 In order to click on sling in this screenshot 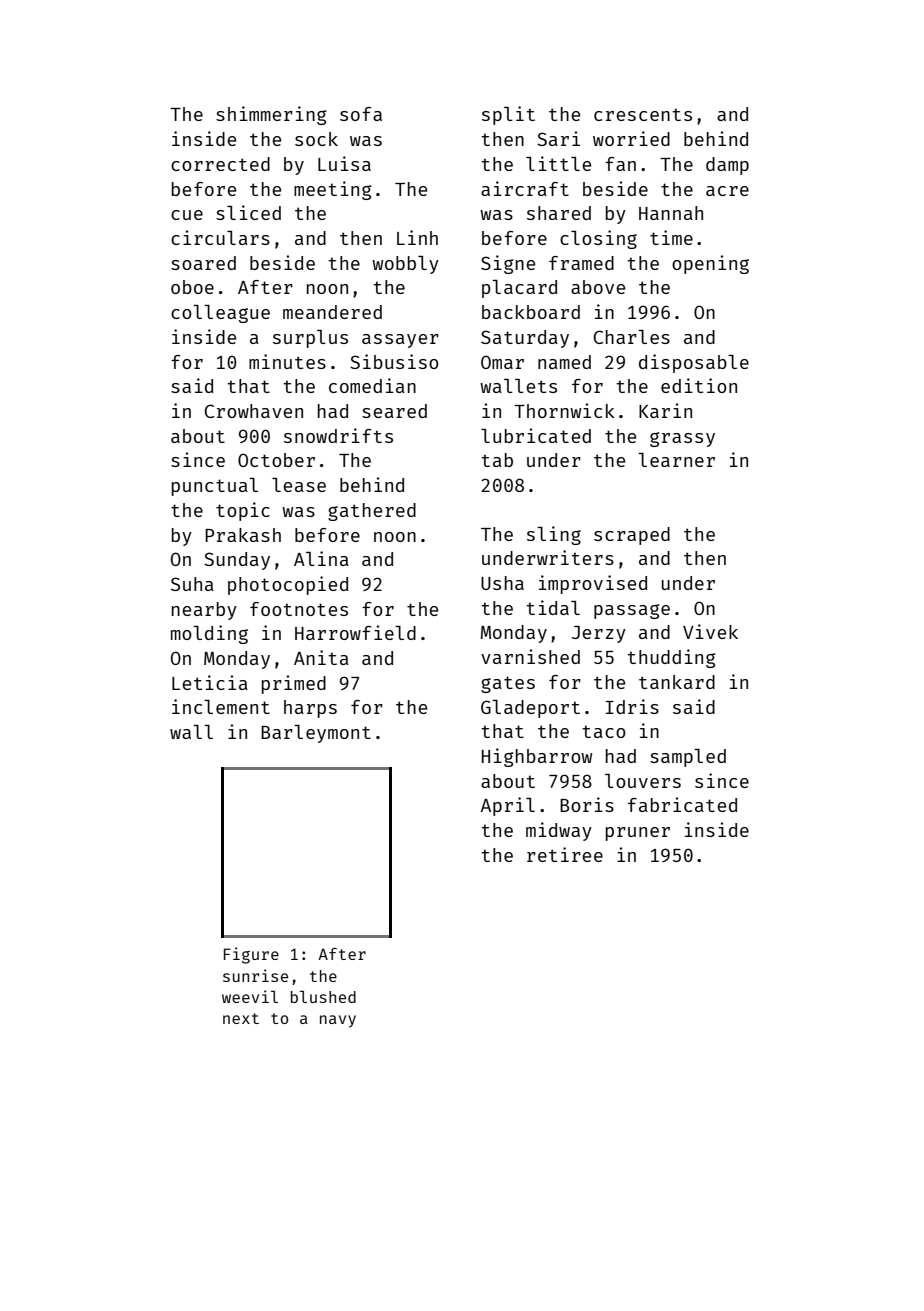, I will do `click(554, 535)`.
